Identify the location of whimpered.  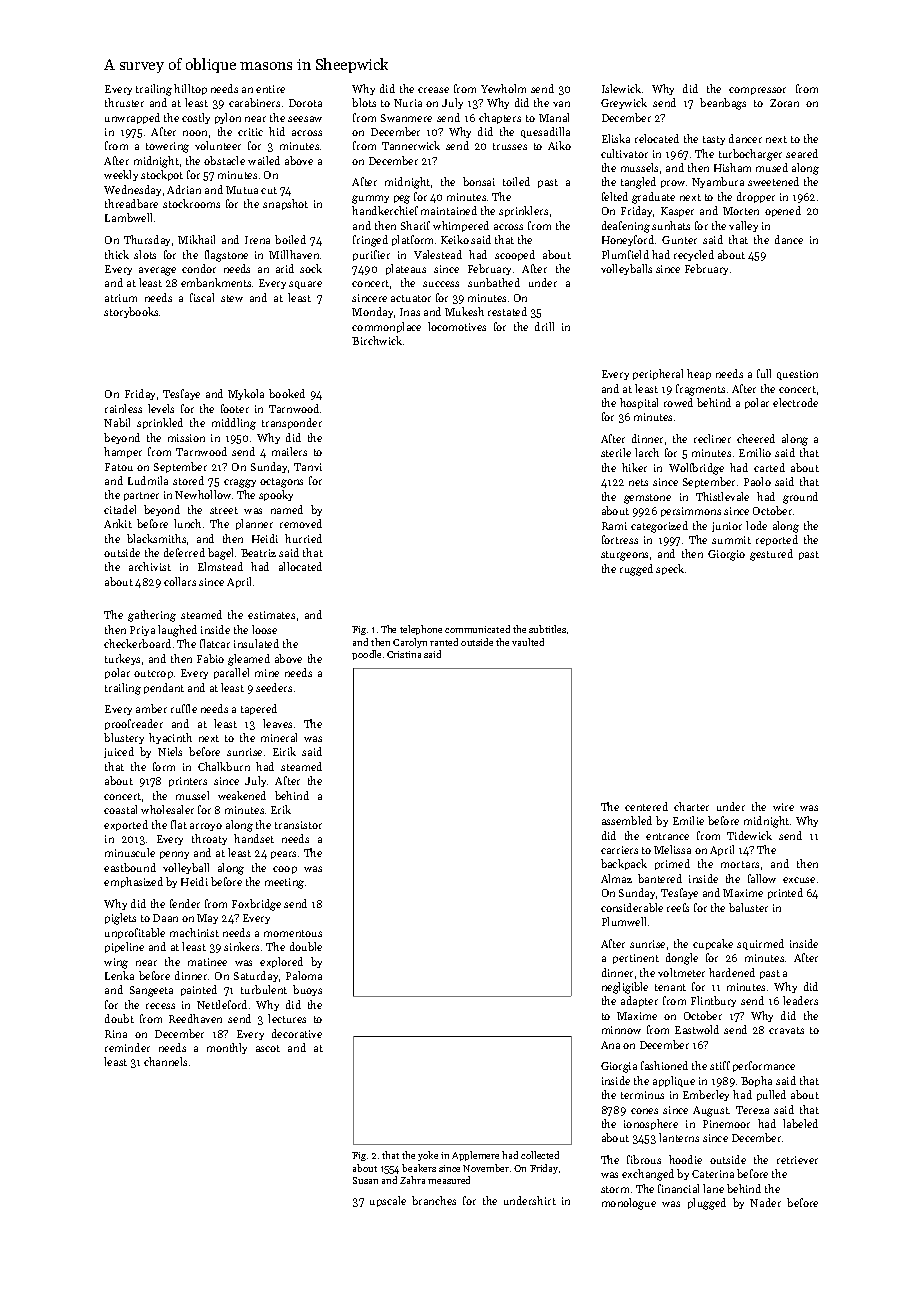
(461, 226).
